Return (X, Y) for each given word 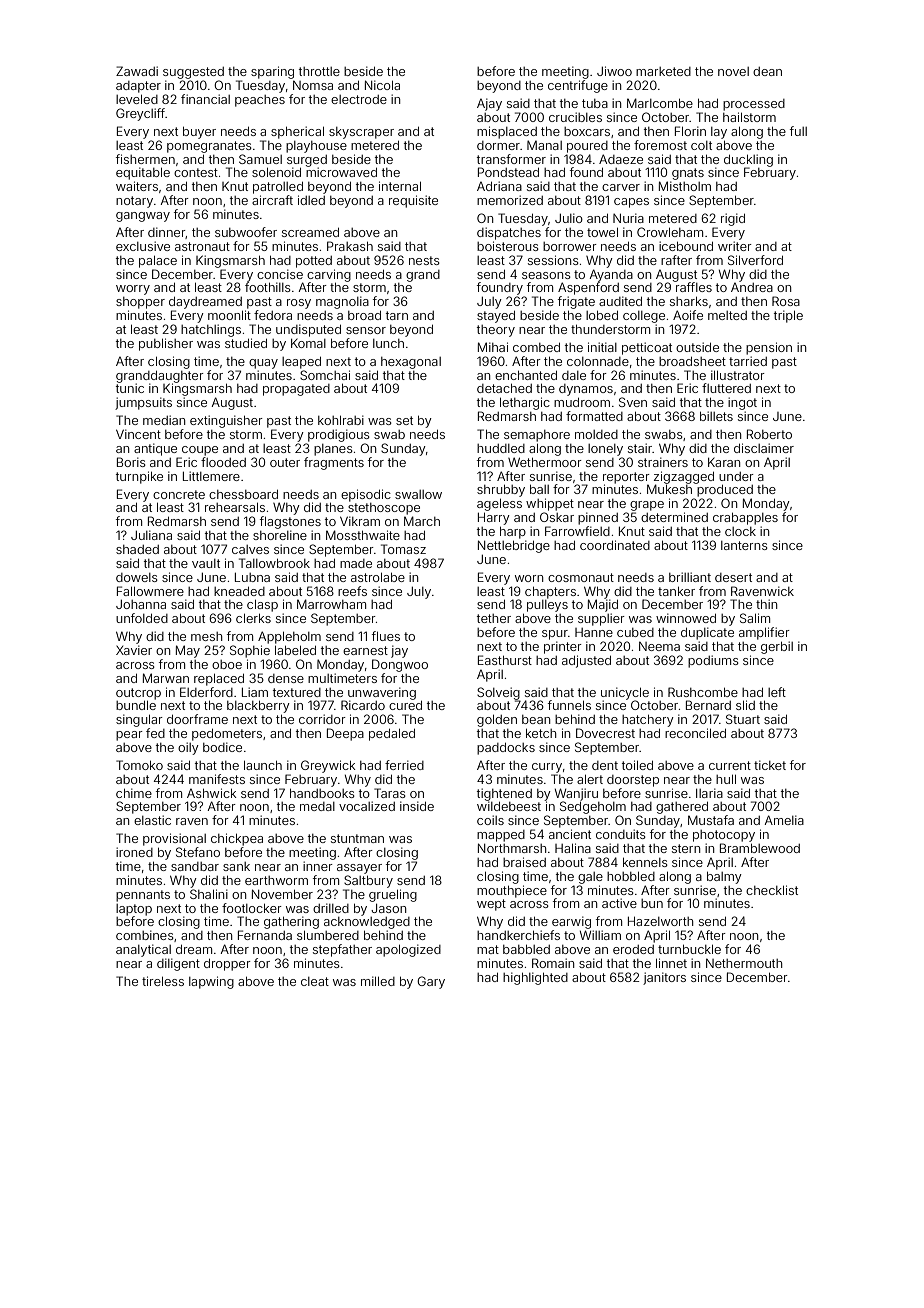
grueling (393, 895)
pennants (143, 896)
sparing (272, 72)
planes (333, 450)
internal (400, 186)
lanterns (744, 545)
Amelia (784, 820)
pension (769, 348)
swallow (418, 494)
